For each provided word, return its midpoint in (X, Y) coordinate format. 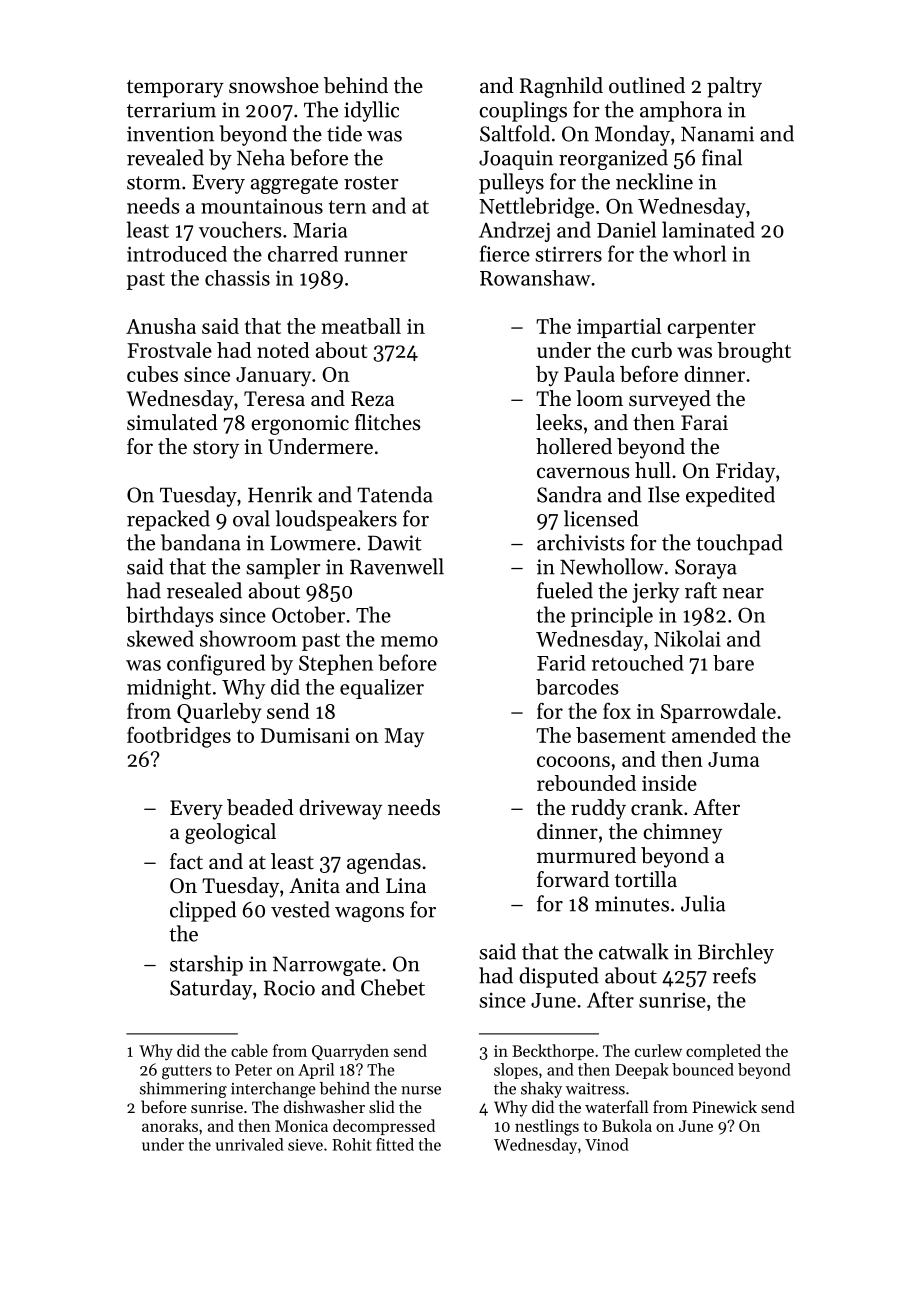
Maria (320, 230)
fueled (565, 590)
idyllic (371, 111)
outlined (647, 85)
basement (621, 735)
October (308, 614)
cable (249, 1050)
